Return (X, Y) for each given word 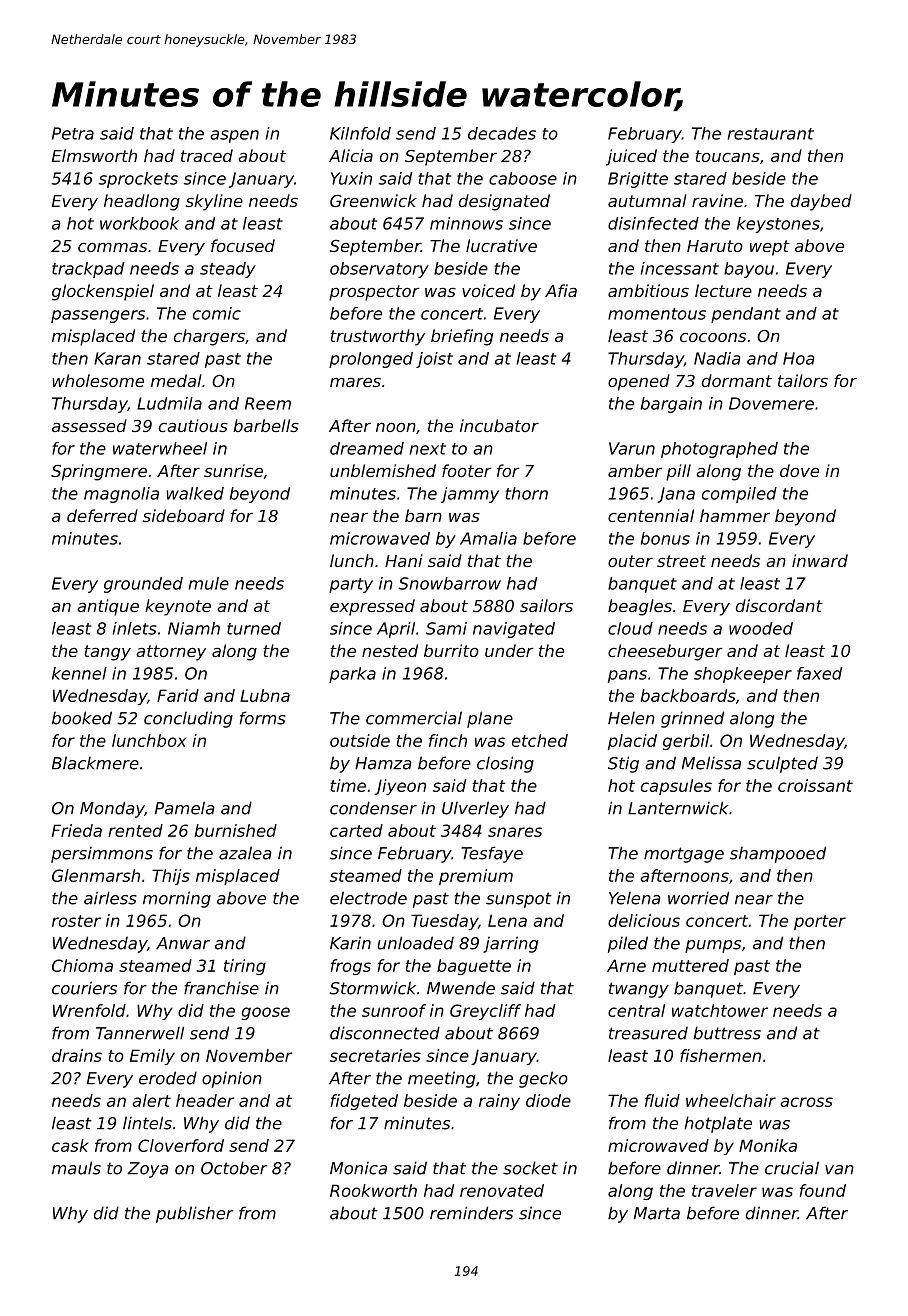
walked (195, 493)
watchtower (720, 1010)
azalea (245, 853)
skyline (214, 202)
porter (820, 922)
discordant (779, 605)
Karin (350, 943)
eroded (168, 1078)
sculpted (782, 764)
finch (448, 740)
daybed (821, 202)
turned (254, 628)
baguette (474, 967)
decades (502, 133)
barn (423, 515)
